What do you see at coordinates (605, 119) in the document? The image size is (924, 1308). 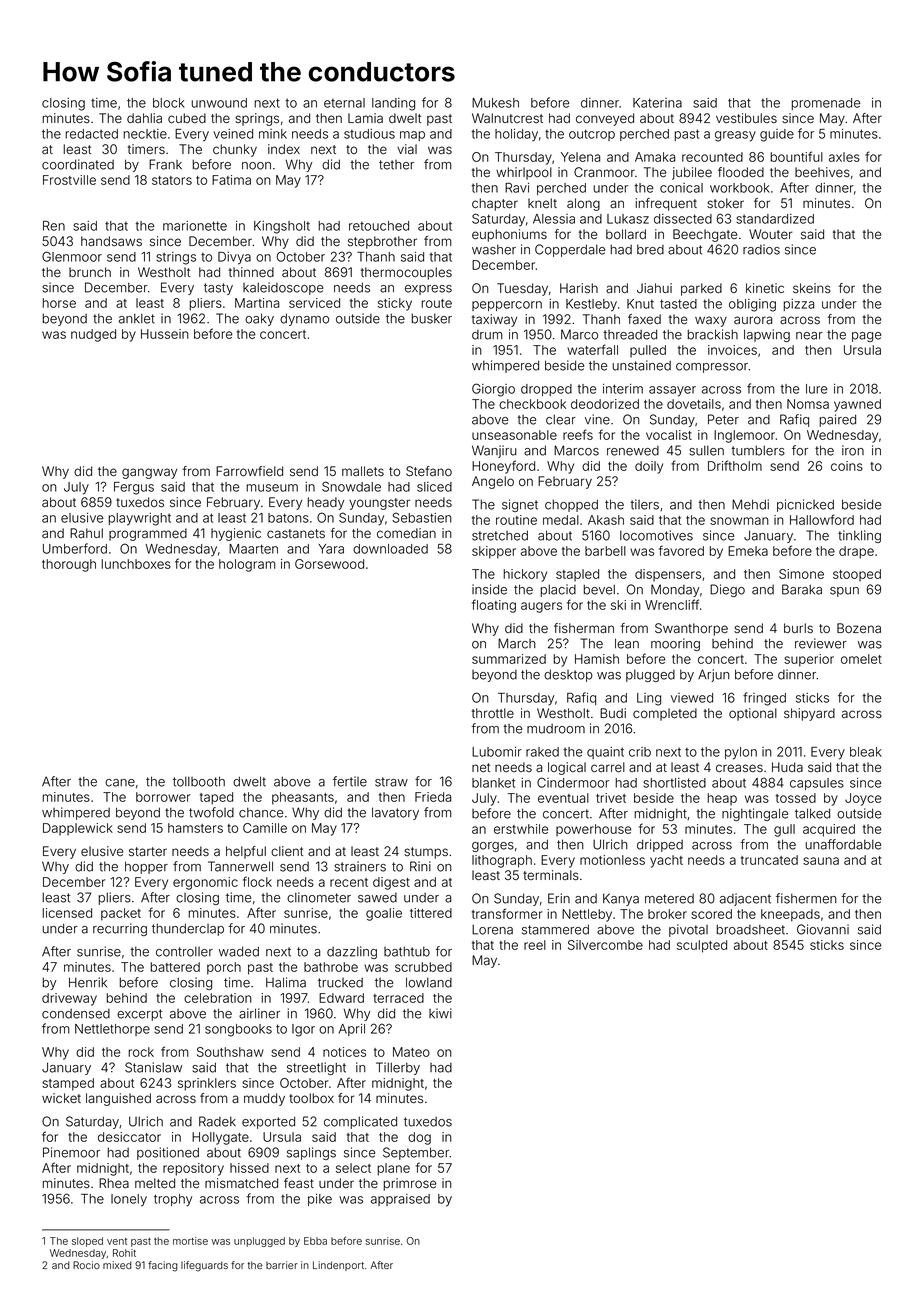 I see `conveyed` at bounding box center [605, 119].
